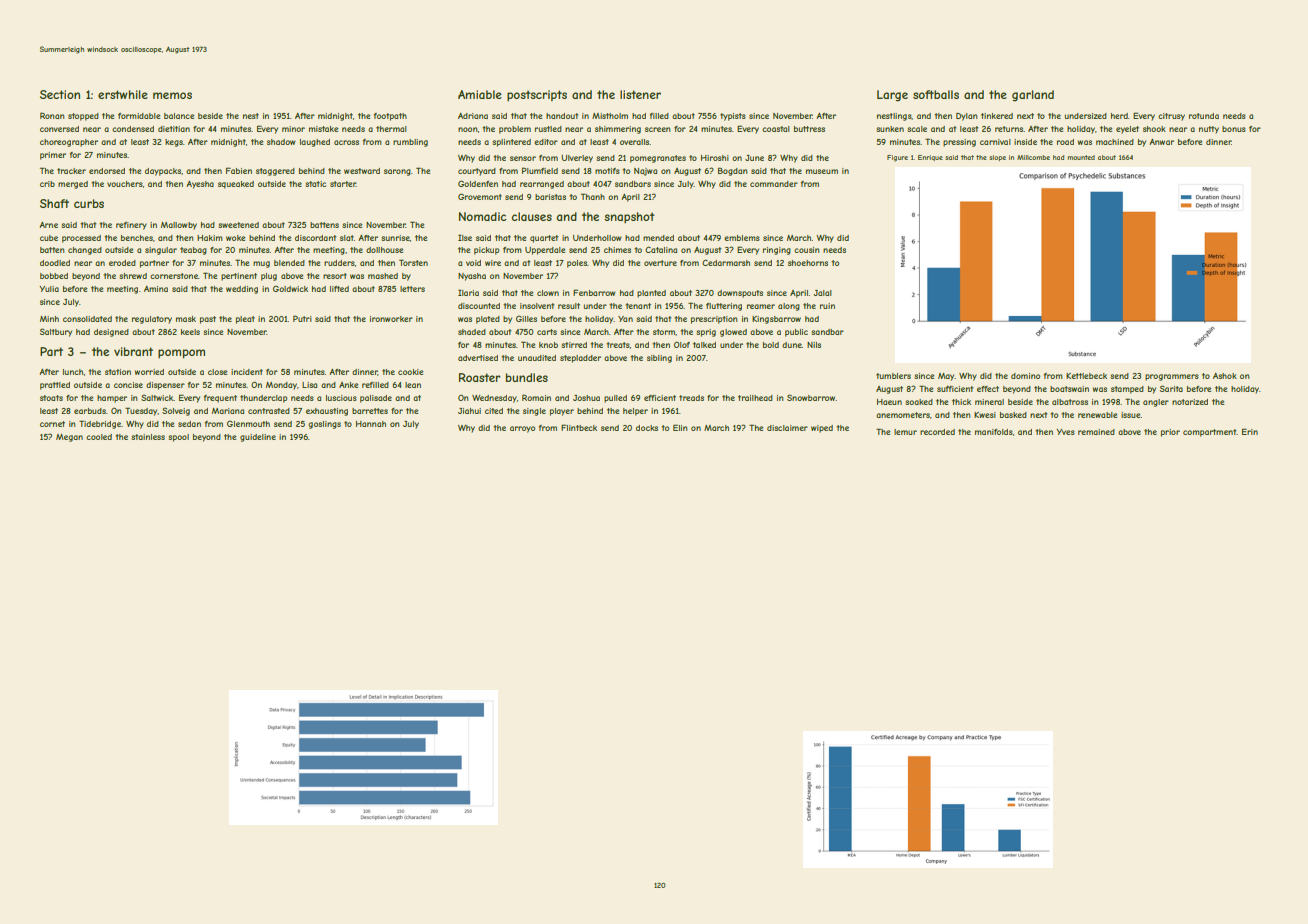 The height and width of the screenshot is (924, 1308). I want to click on Arne, so click(48, 225).
